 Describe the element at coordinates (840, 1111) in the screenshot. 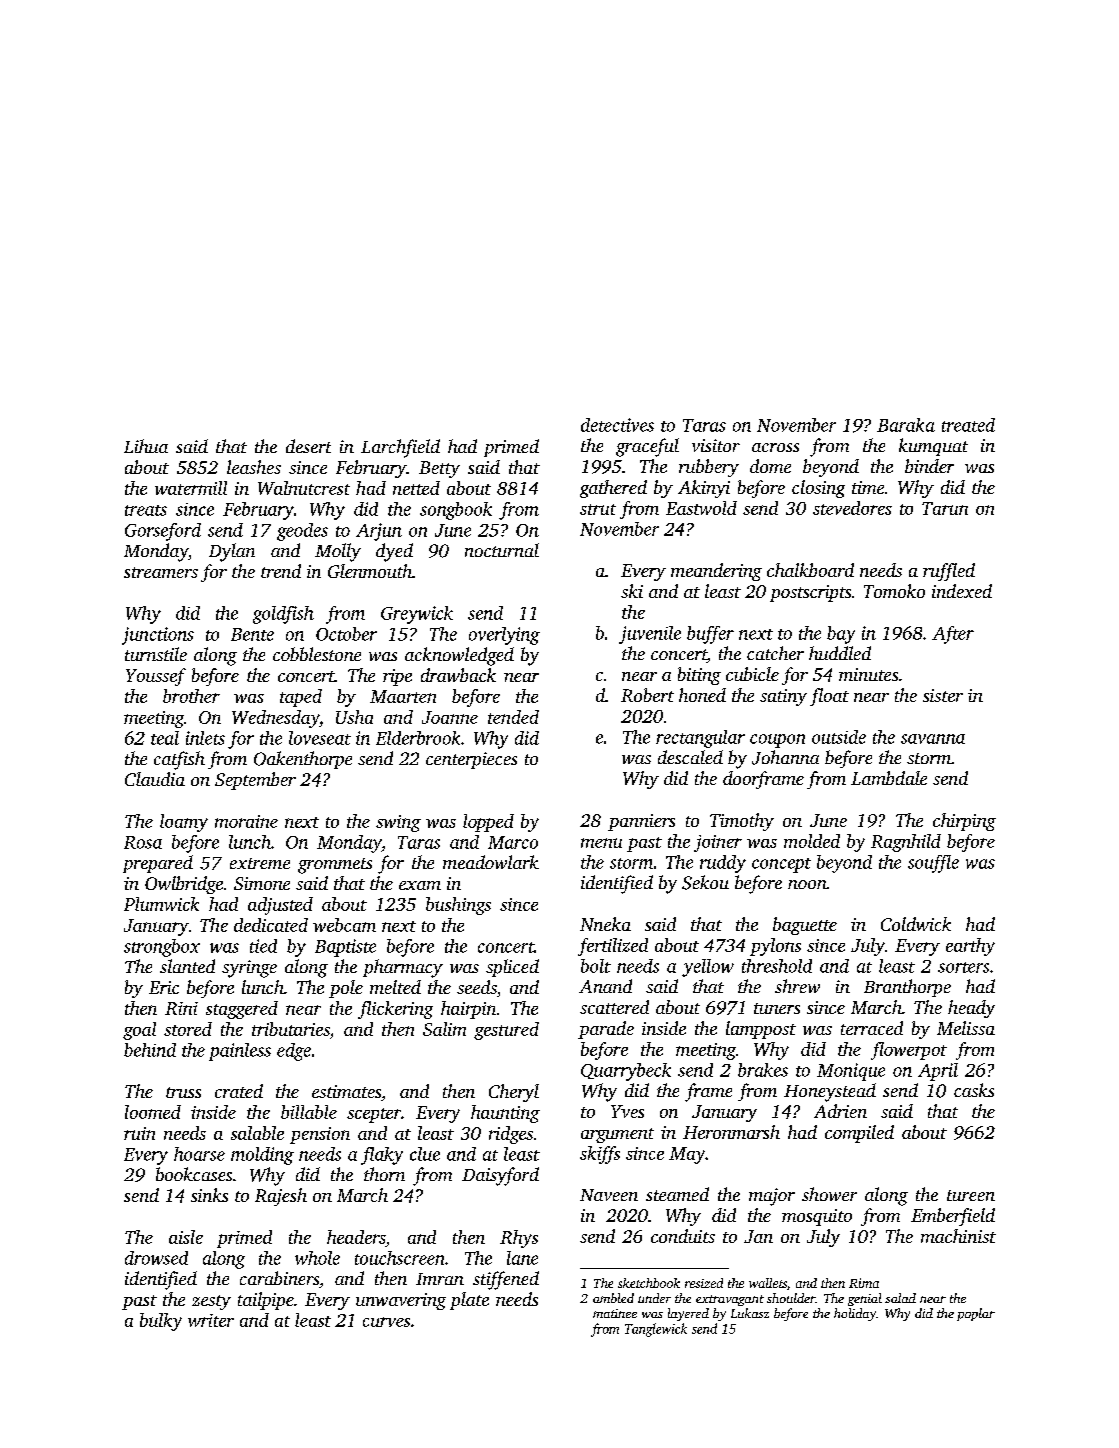

I see `Adrien` at that location.
